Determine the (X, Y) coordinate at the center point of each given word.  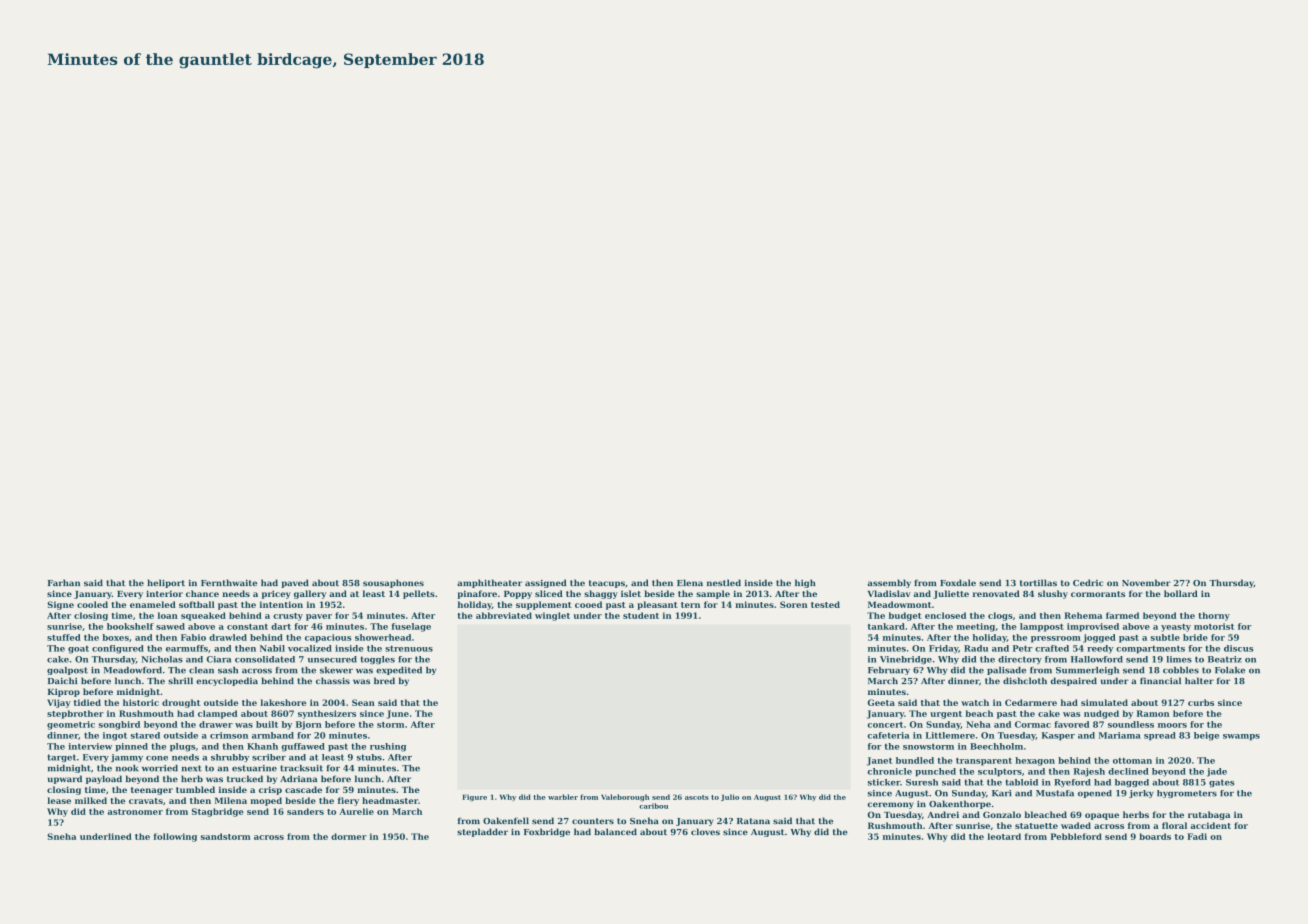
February (889, 671)
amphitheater (489, 583)
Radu (976, 648)
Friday (943, 649)
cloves (705, 831)
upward (65, 779)
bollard (1181, 593)
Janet (879, 761)
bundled (915, 760)
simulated (1104, 702)
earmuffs (187, 648)
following (175, 837)
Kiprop (64, 692)
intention (281, 604)
